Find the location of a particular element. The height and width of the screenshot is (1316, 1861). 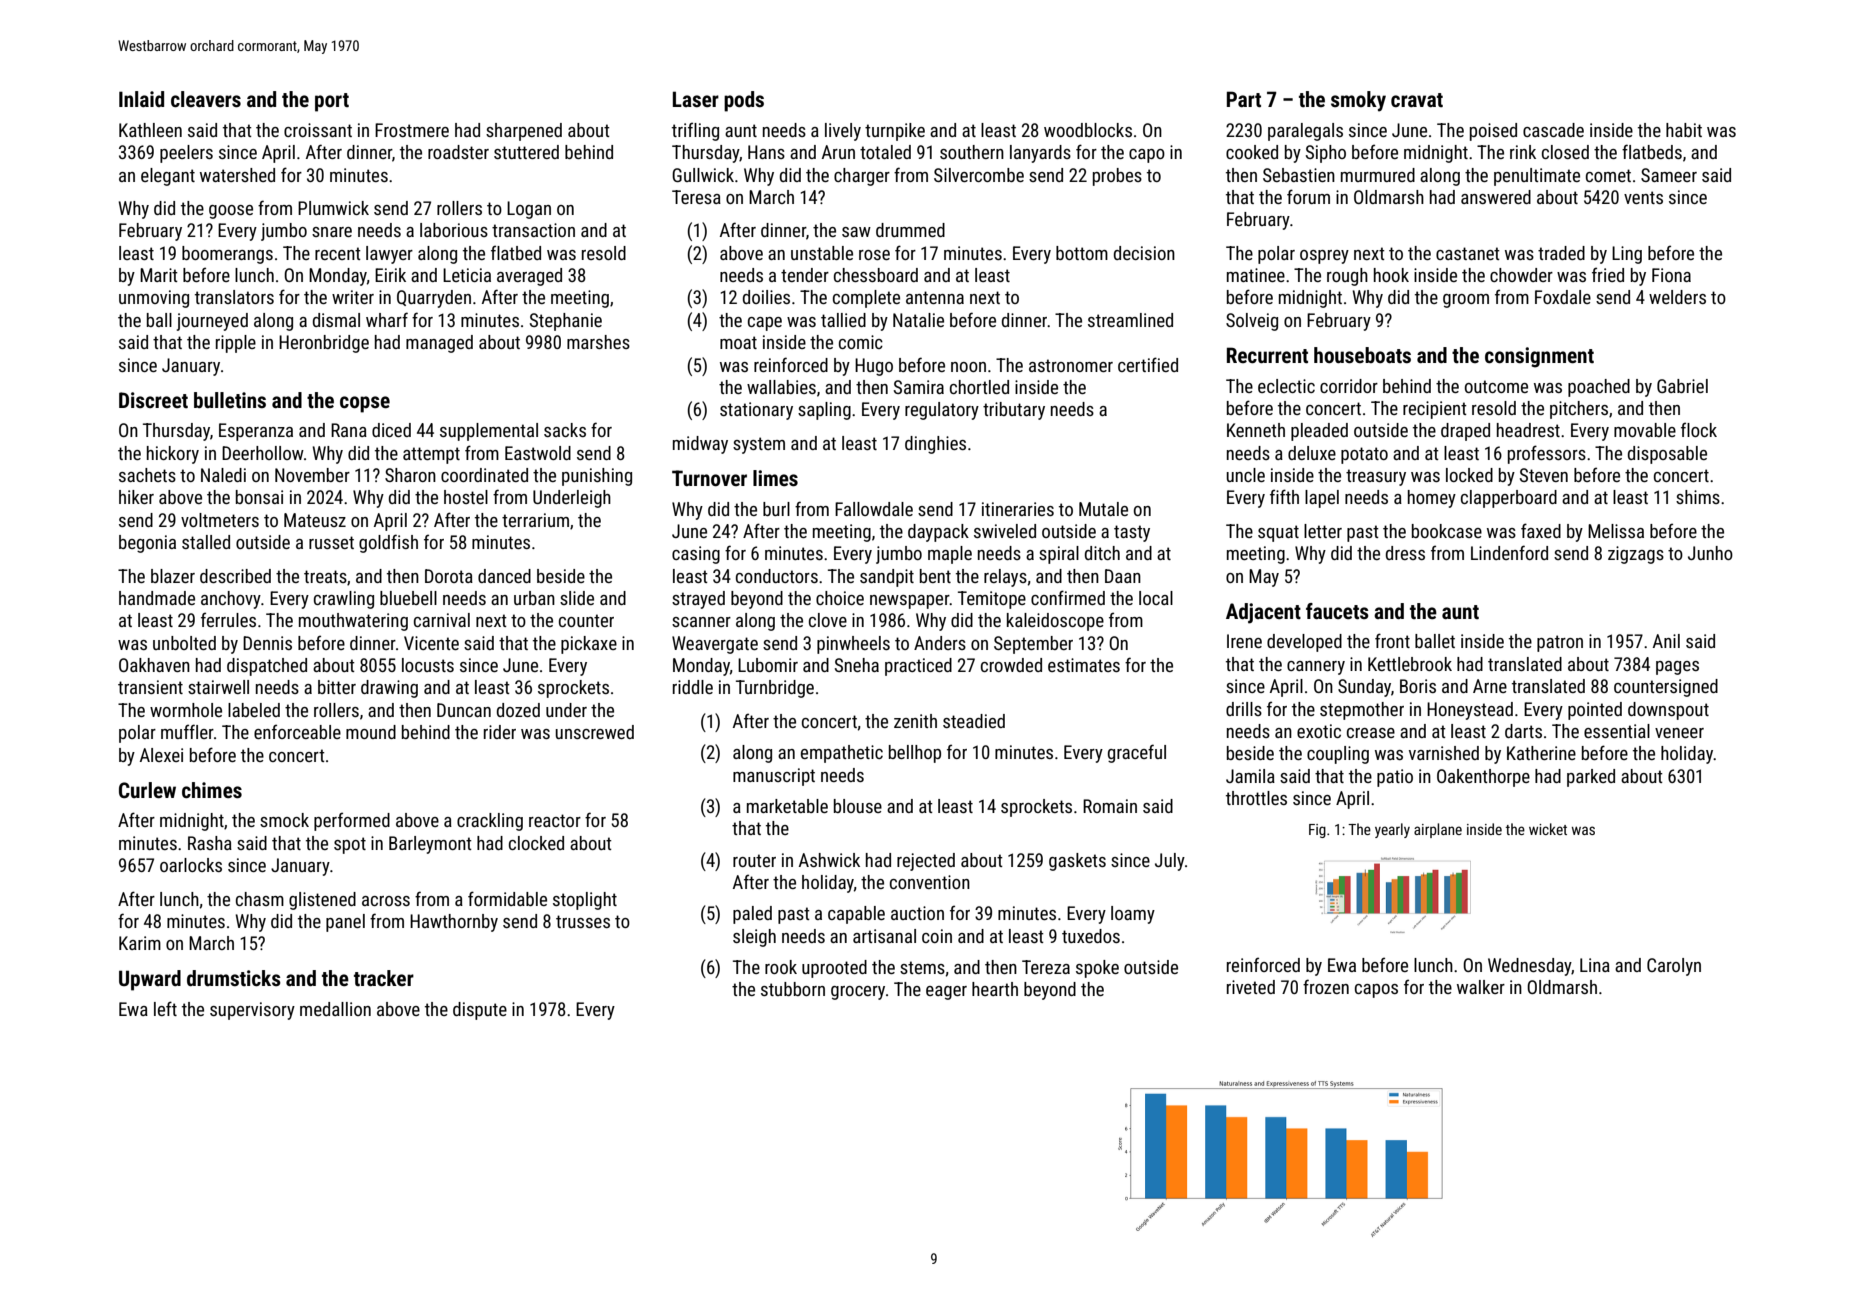

dinghies is located at coordinates (935, 445).
